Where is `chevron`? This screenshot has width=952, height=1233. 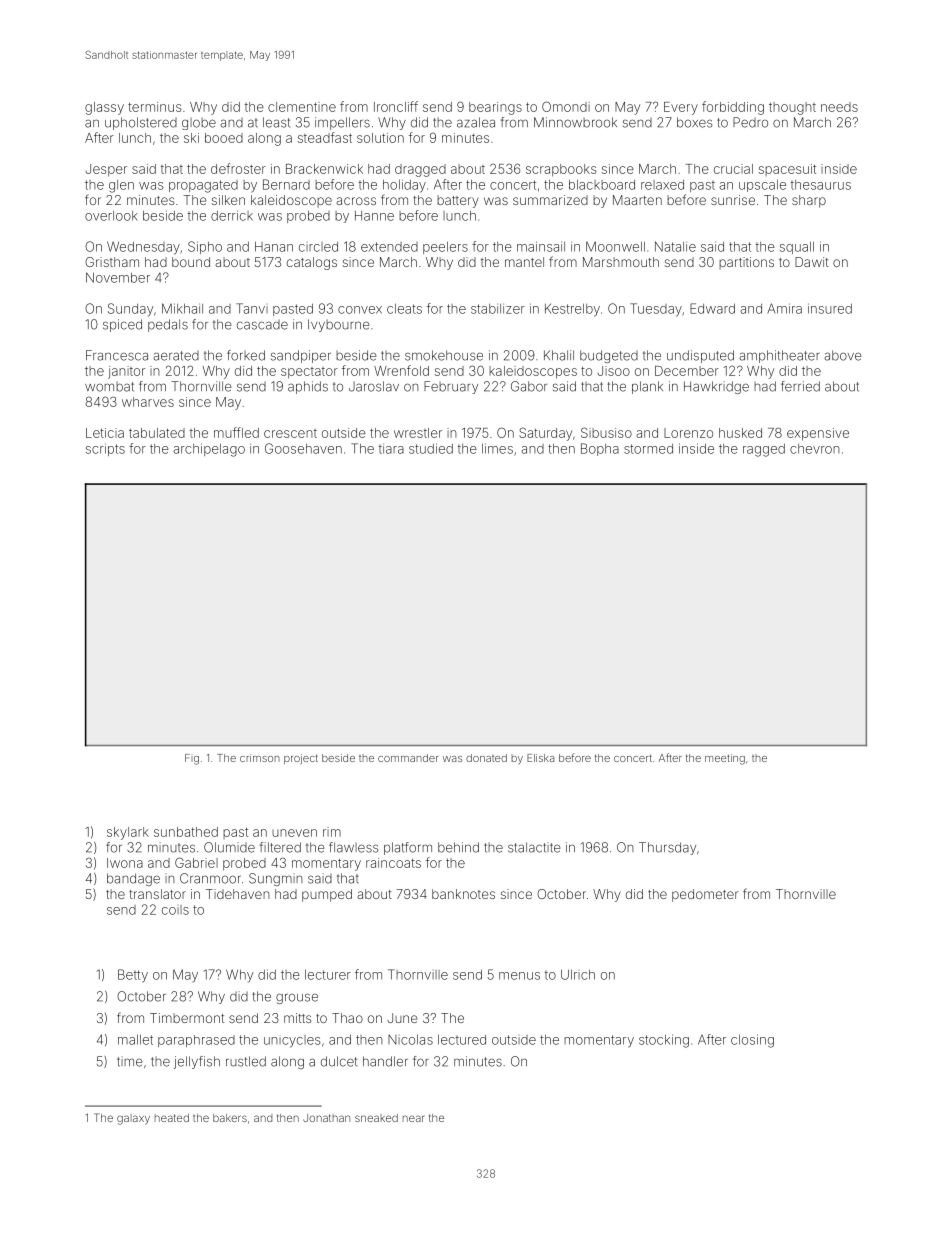
chevron is located at coordinates (815, 449).
